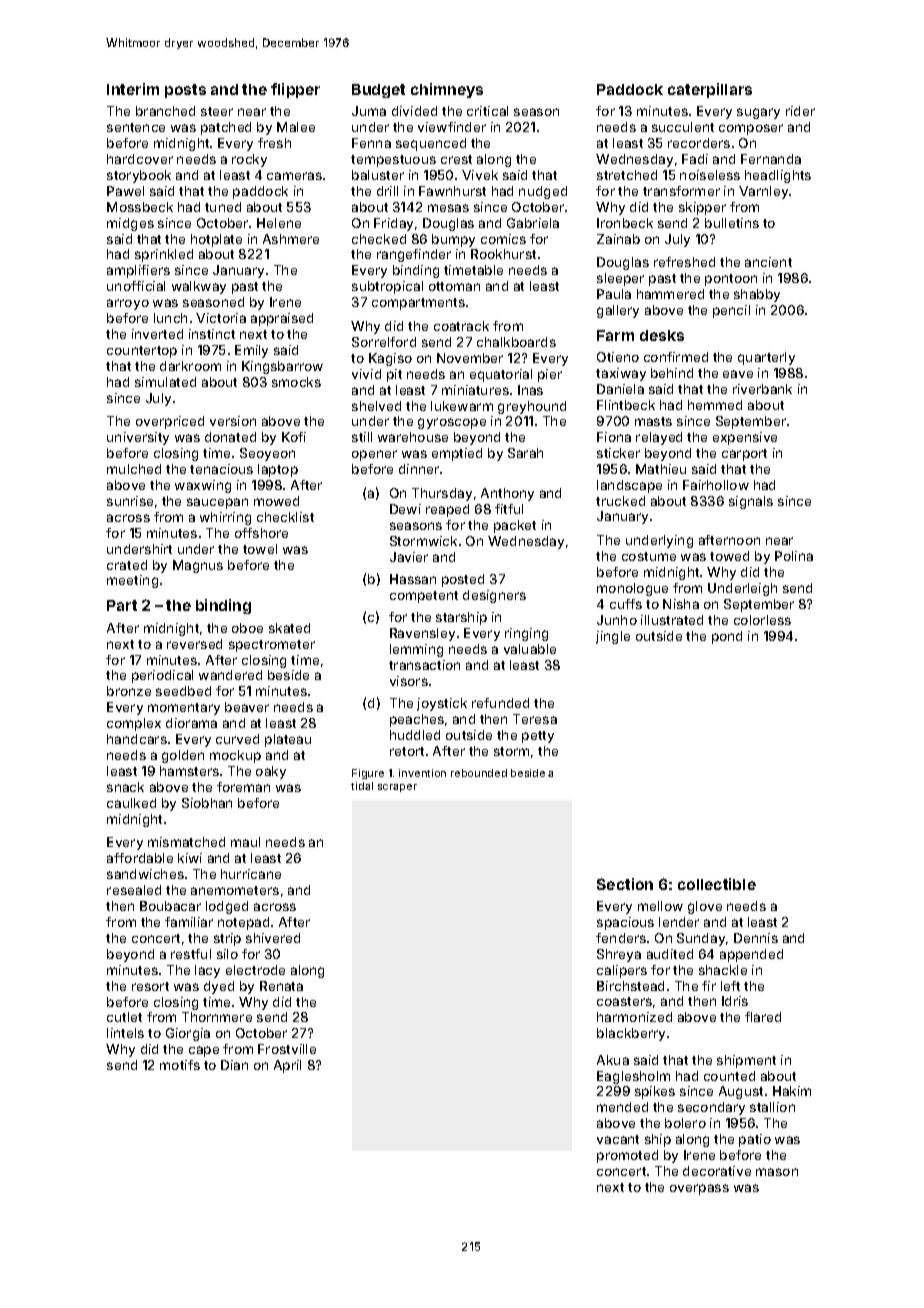 The height and width of the image is (1308, 924). I want to click on Javier, so click(409, 557).
